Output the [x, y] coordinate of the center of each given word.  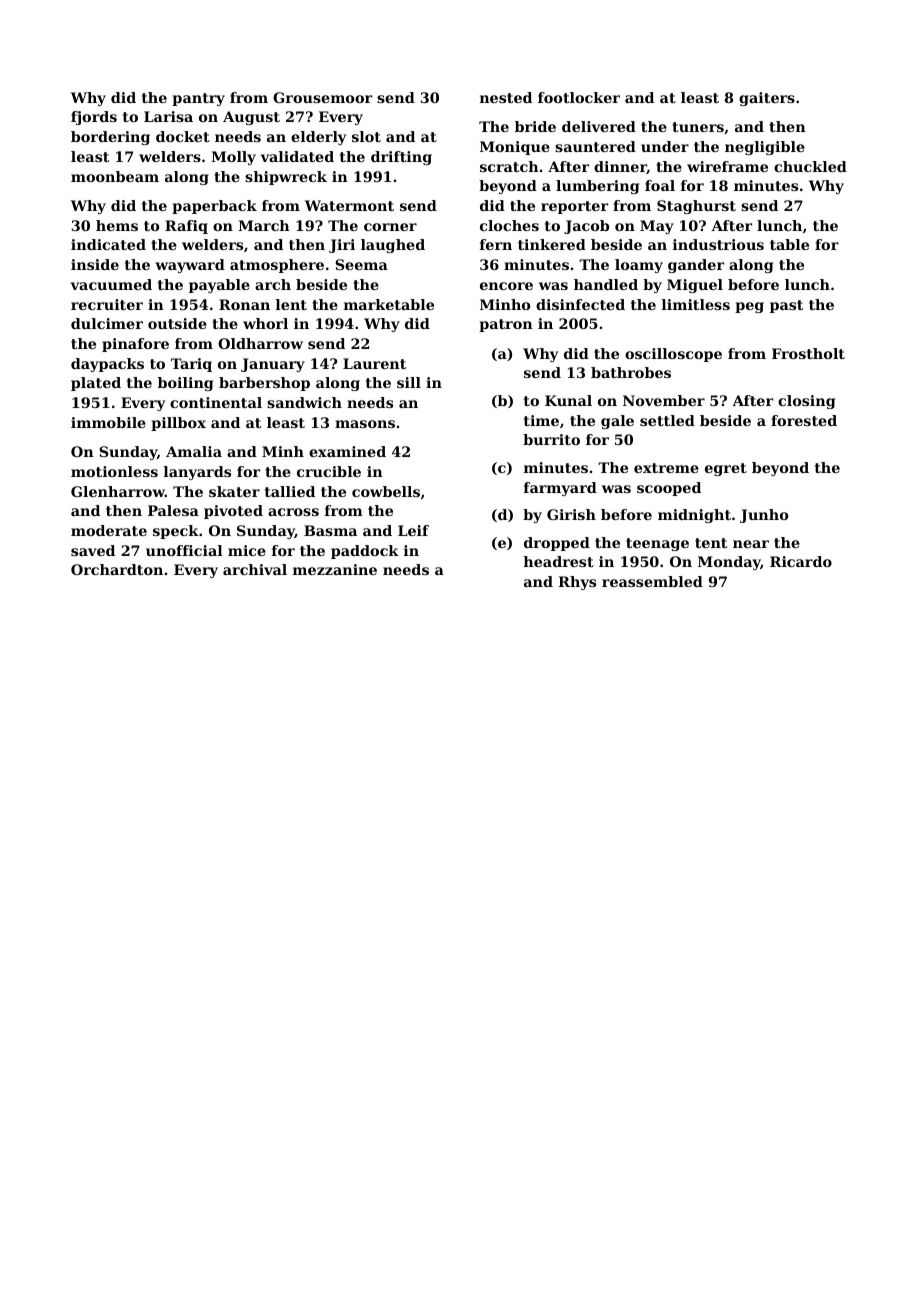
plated [96, 384]
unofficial [184, 550]
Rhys [577, 583]
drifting [401, 158]
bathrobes [631, 372]
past [786, 306]
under [665, 146]
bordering [110, 138]
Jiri [342, 246]
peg [749, 307]
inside [95, 264]
